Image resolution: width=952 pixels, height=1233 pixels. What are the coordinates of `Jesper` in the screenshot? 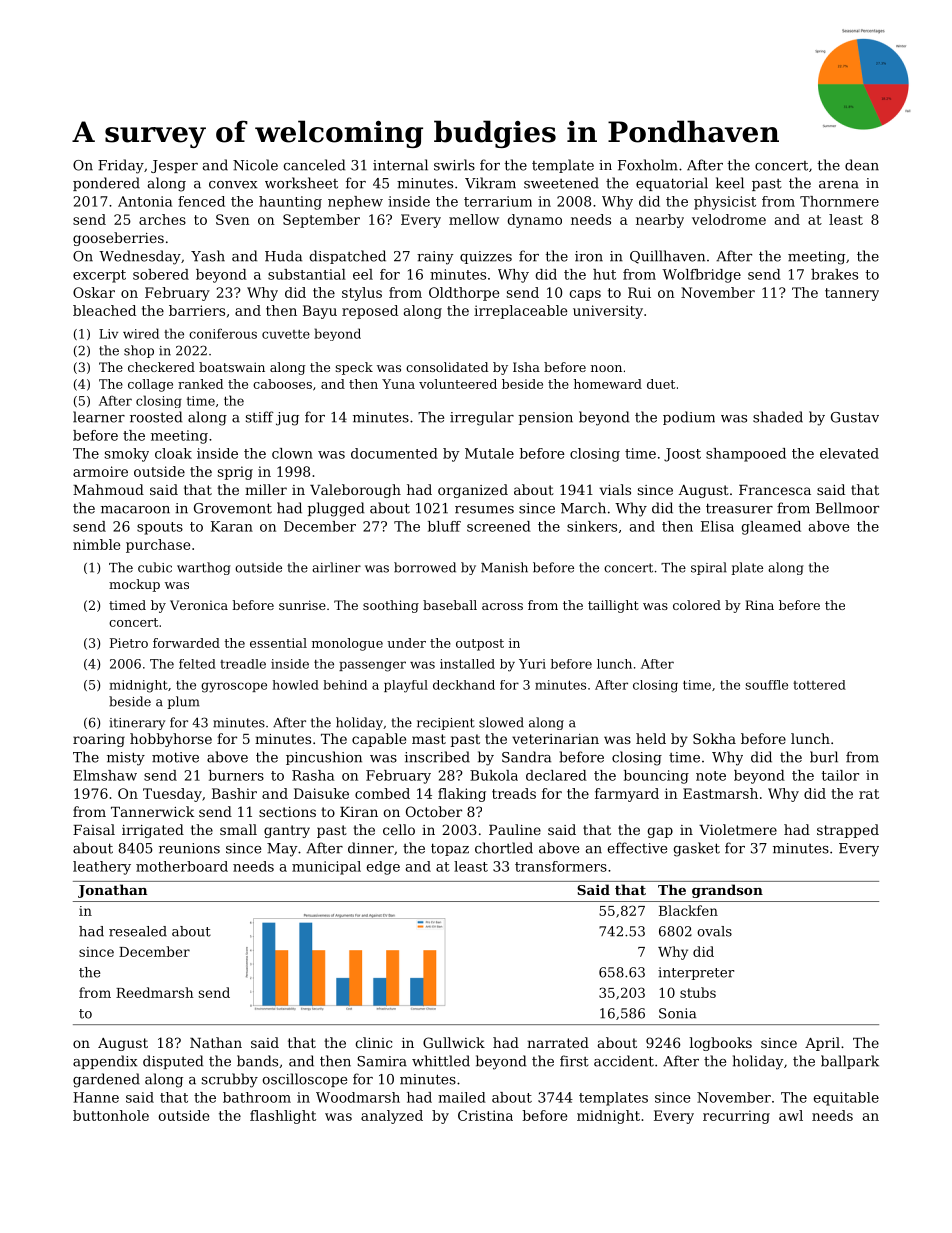 It's located at (174, 166).
